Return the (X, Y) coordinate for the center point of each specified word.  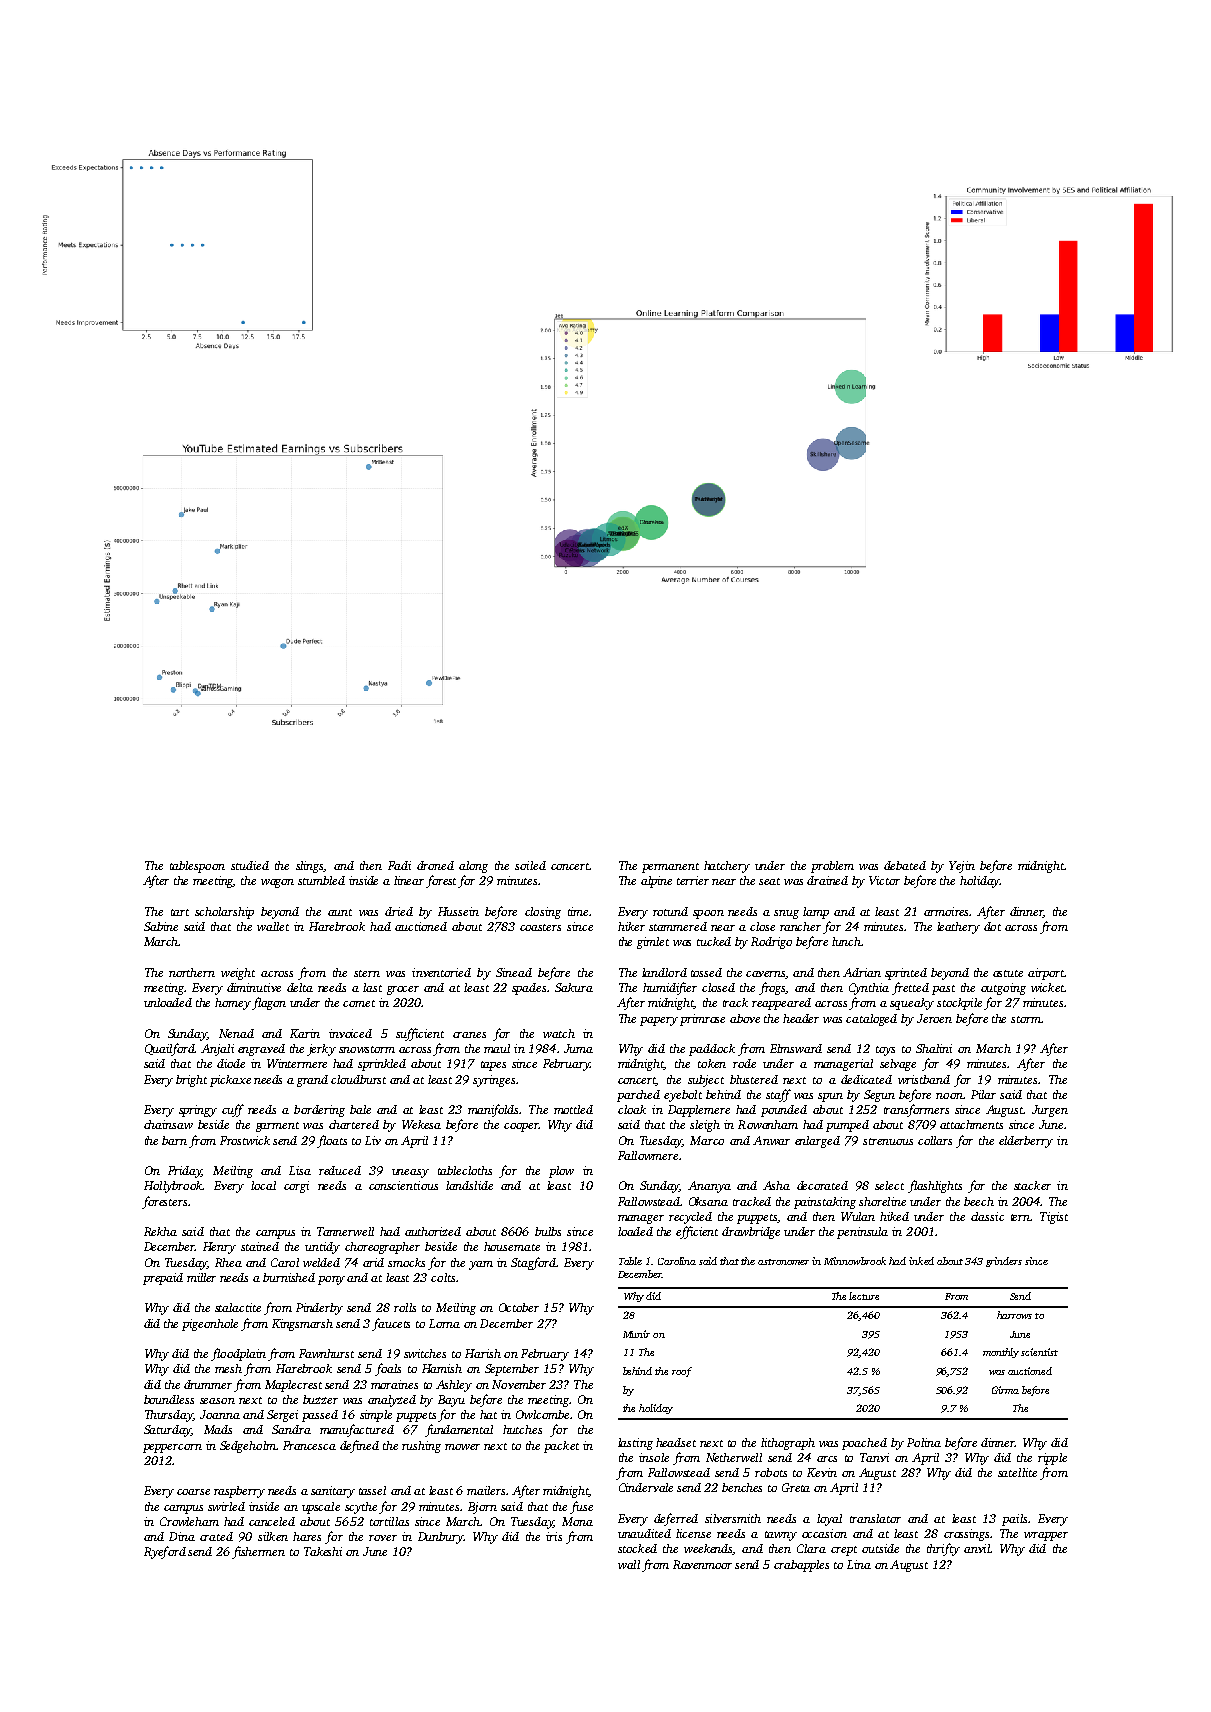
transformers (916, 1110)
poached (864, 1444)
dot (992, 926)
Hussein (458, 911)
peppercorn (172, 1448)
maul (497, 1048)
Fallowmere (648, 1155)
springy (198, 1111)
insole (654, 1457)
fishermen (258, 1552)
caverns (765, 974)
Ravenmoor (702, 1564)
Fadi (399, 865)
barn (174, 1140)
